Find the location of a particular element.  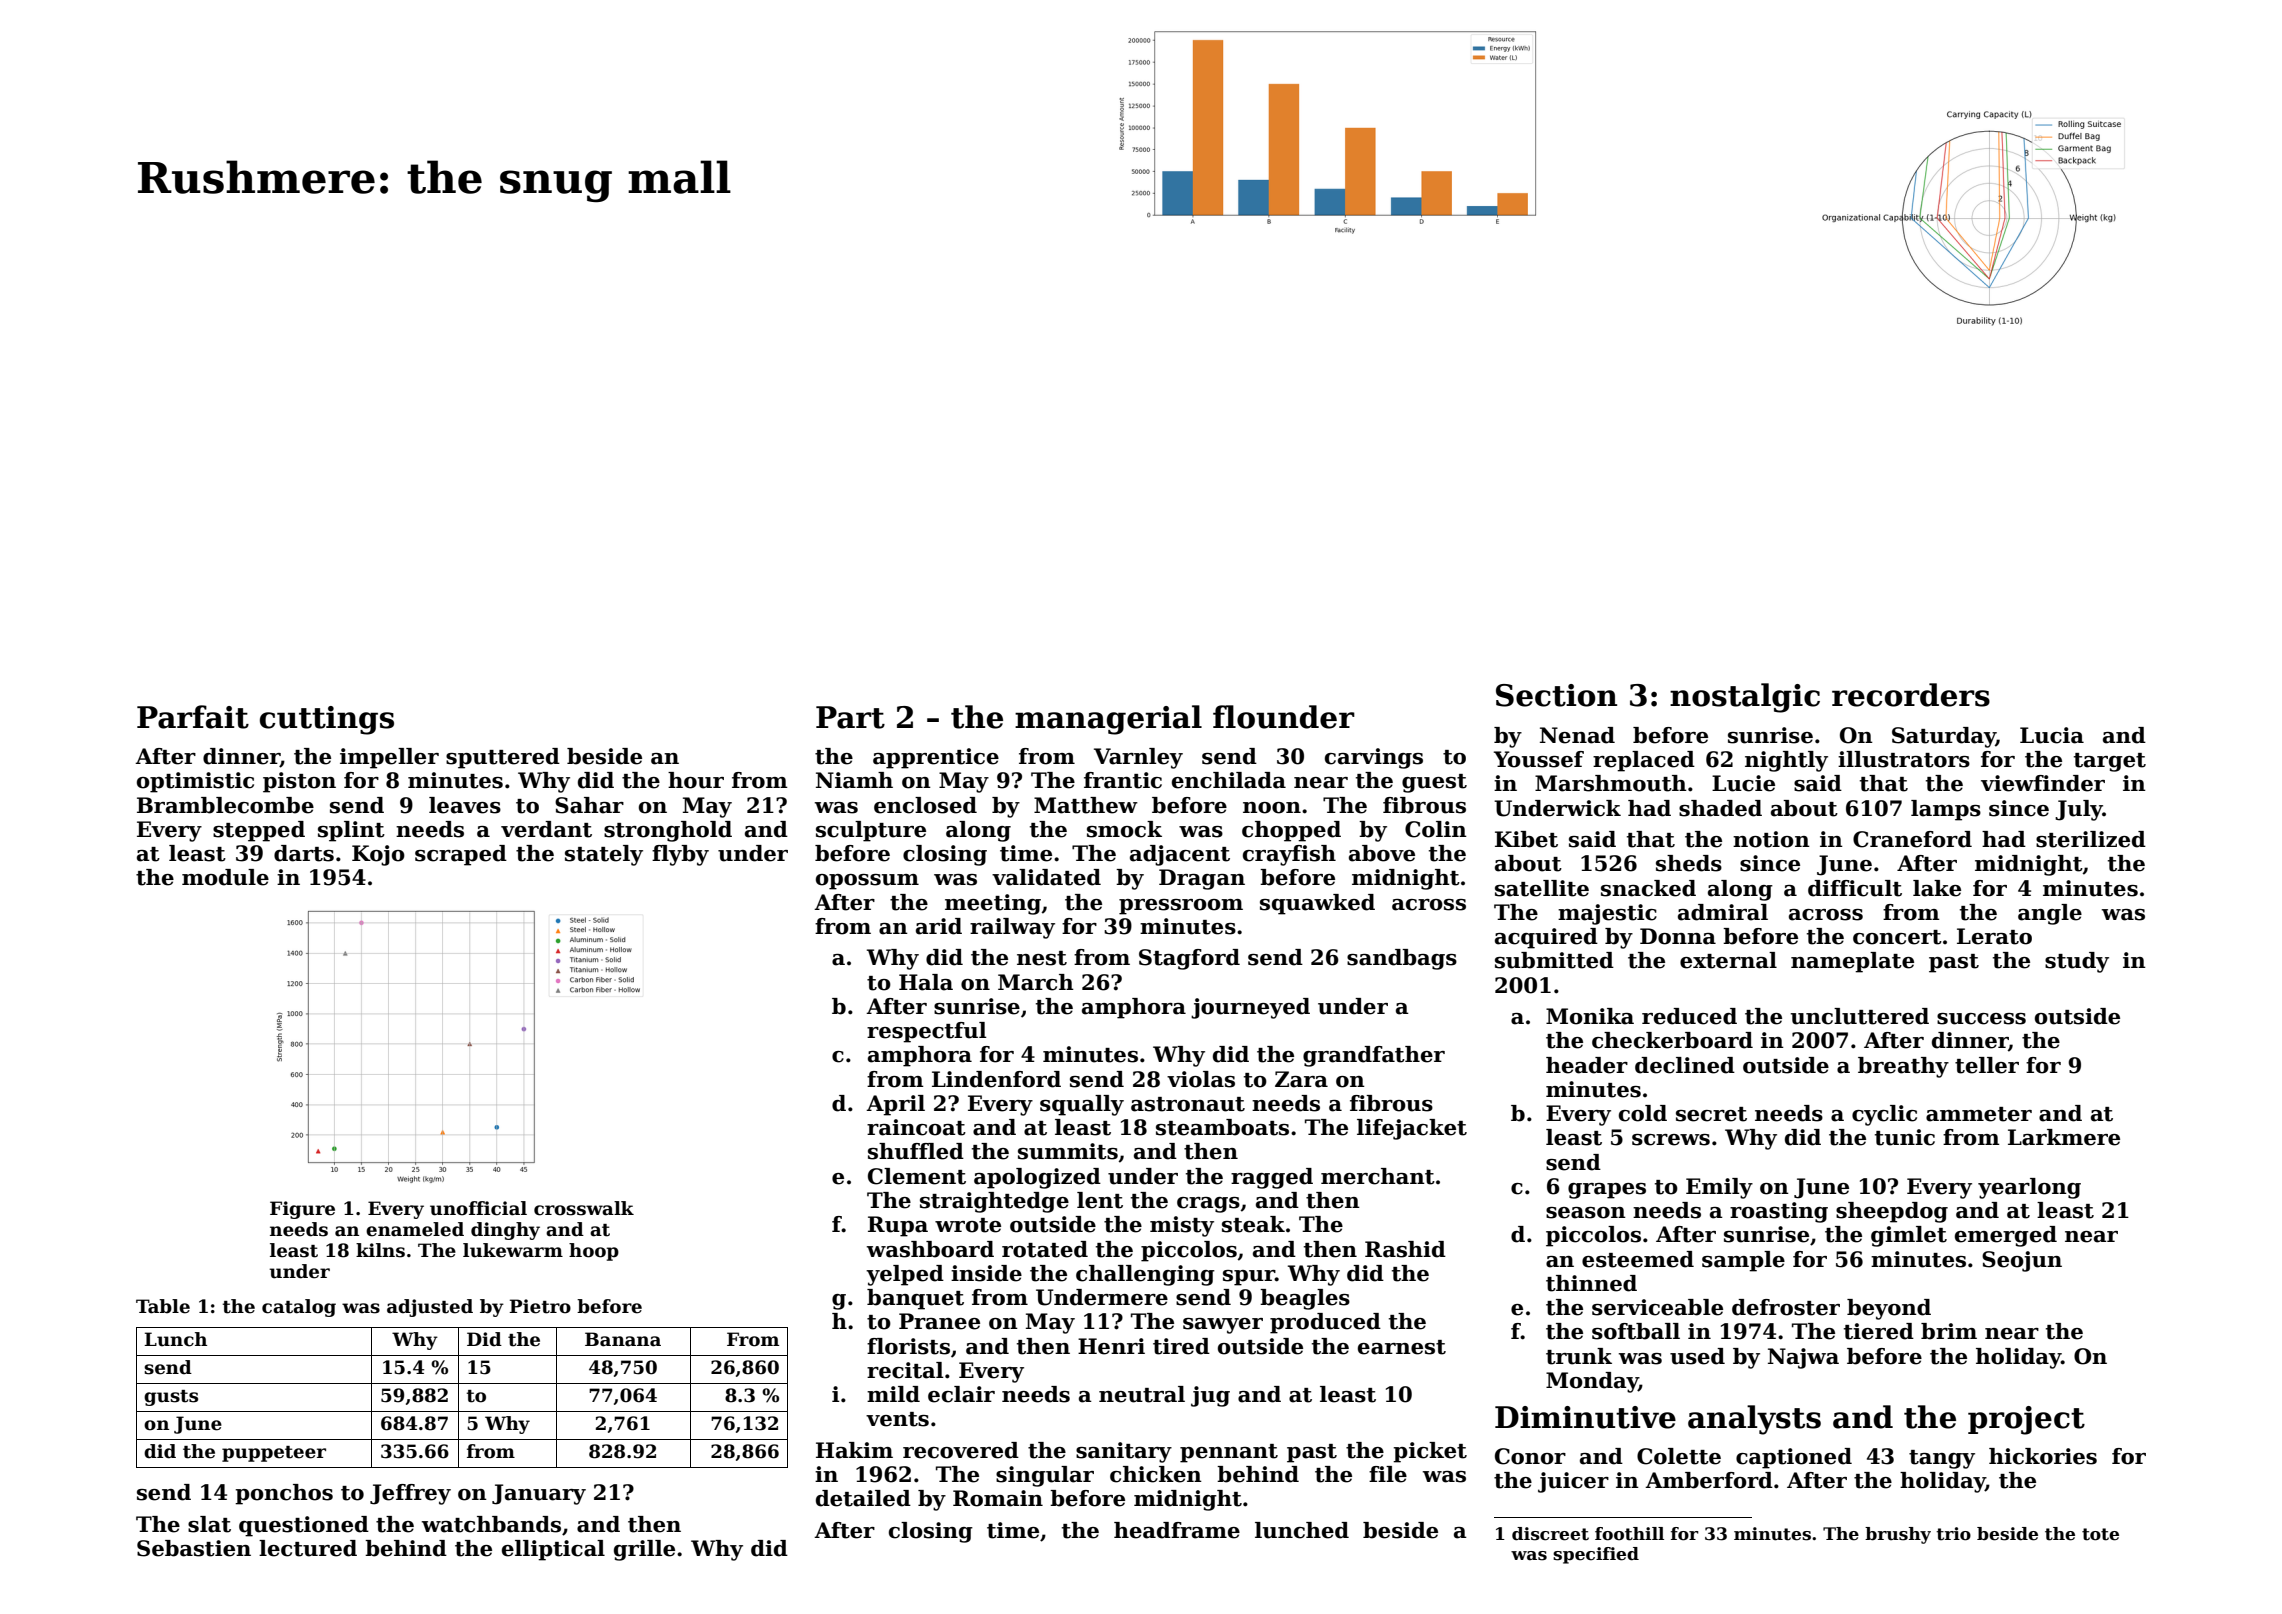

brim is located at coordinates (1949, 1331).
